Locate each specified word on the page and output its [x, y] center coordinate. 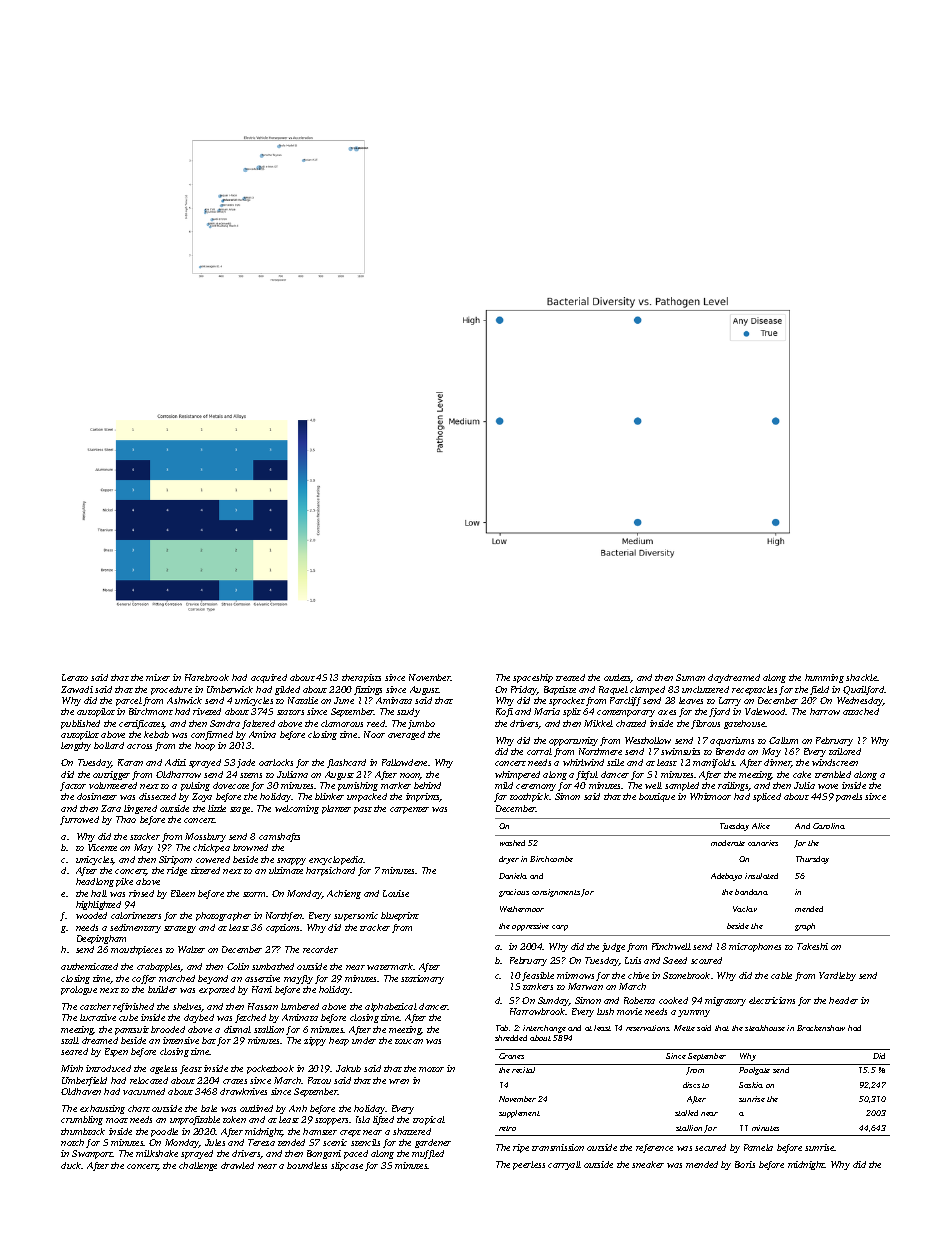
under [364, 1040]
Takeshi [812, 946]
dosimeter [97, 796]
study [408, 712]
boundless [307, 1165]
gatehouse [745, 724]
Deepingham [101, 939]
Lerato [75, 677]
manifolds [714, 763]
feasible [538, 976]
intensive [181, 1040]
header [843, 1000]
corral [539, 751]
